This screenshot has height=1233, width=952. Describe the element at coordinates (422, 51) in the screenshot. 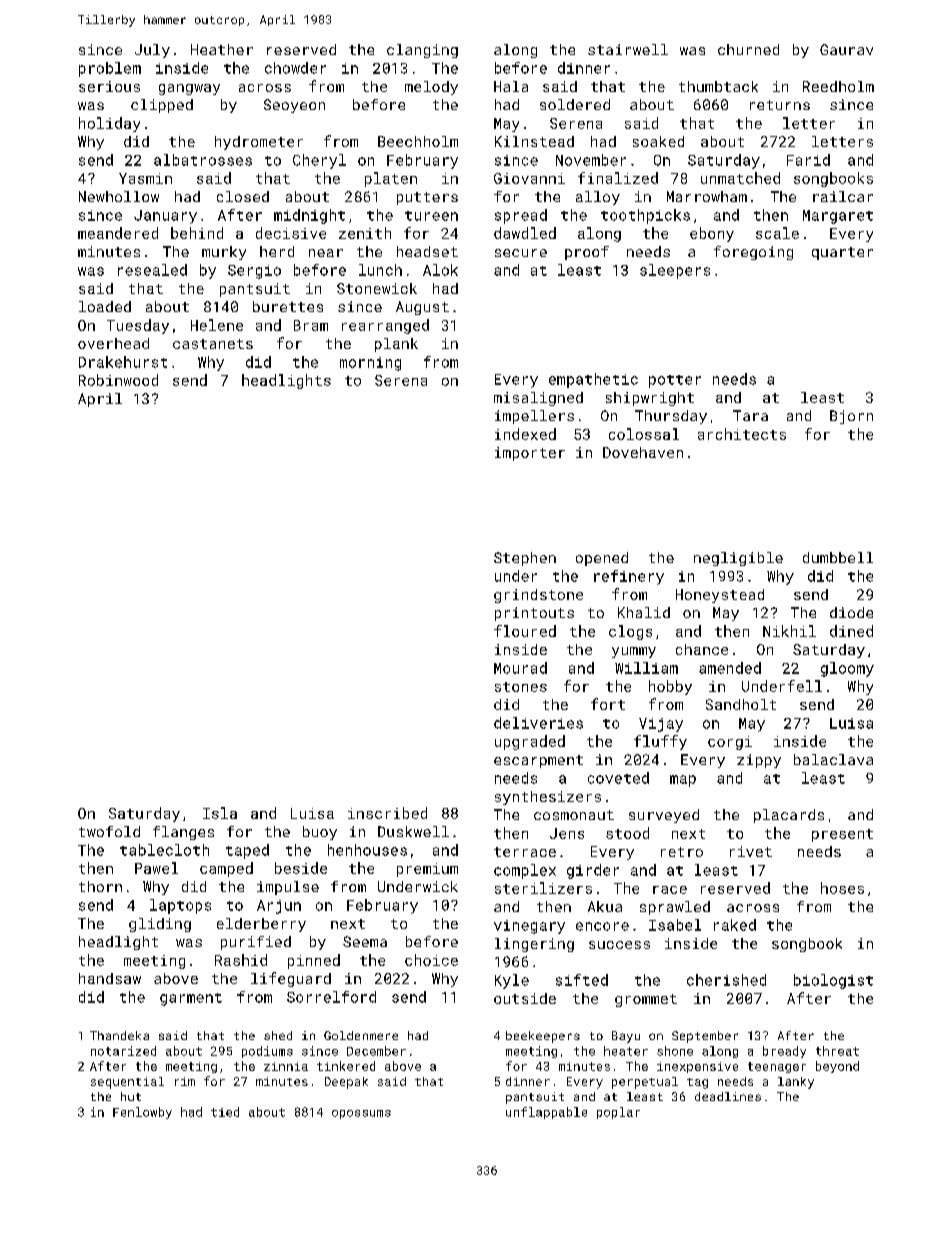

I see `clanging` at that location.
